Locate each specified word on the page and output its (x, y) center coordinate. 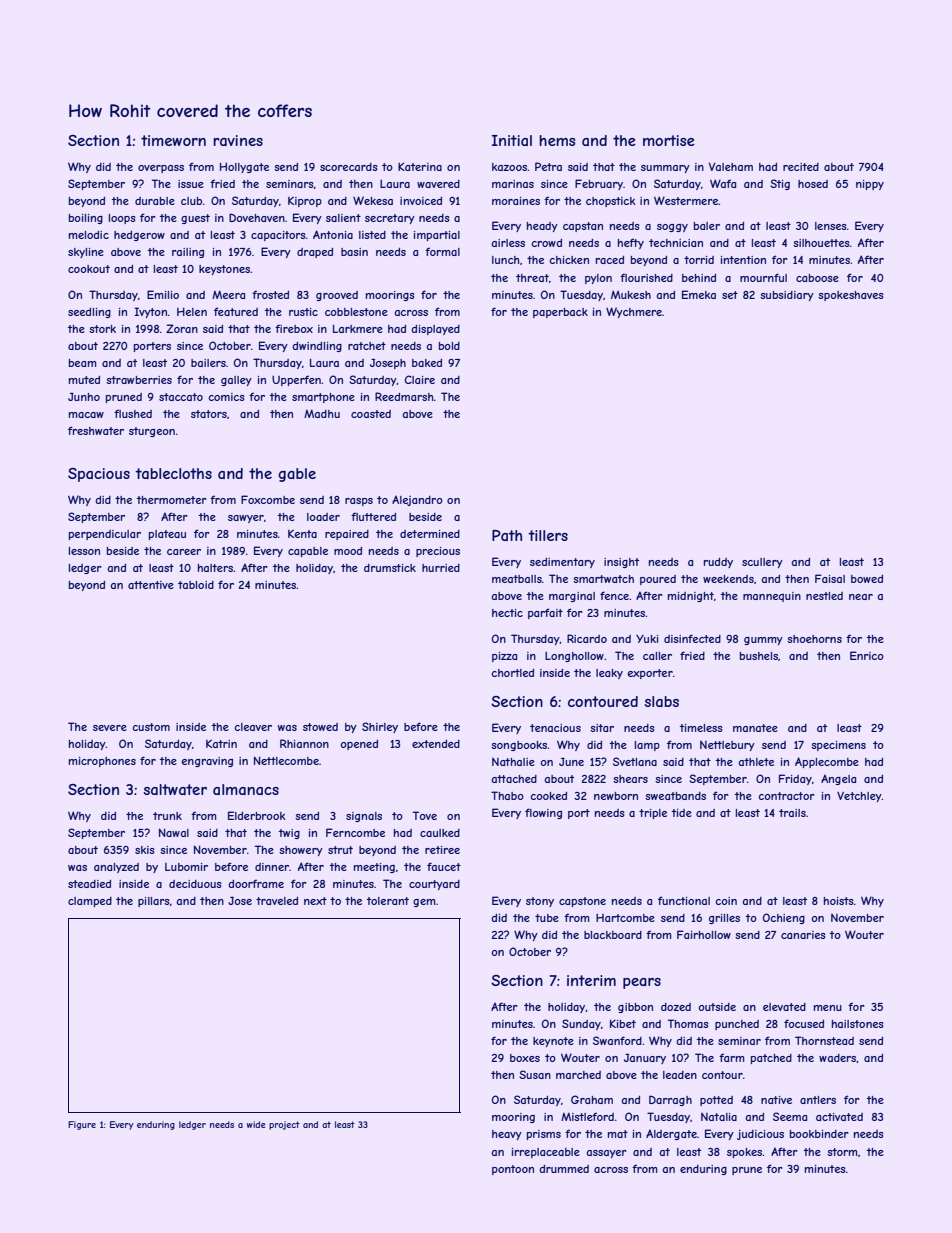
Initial (512, 140)
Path (507, 535)
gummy (763, 641)
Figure (82, 1125)
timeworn (173, 140)
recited (801, 167)
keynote (553, 1042)
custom (151, 727)
